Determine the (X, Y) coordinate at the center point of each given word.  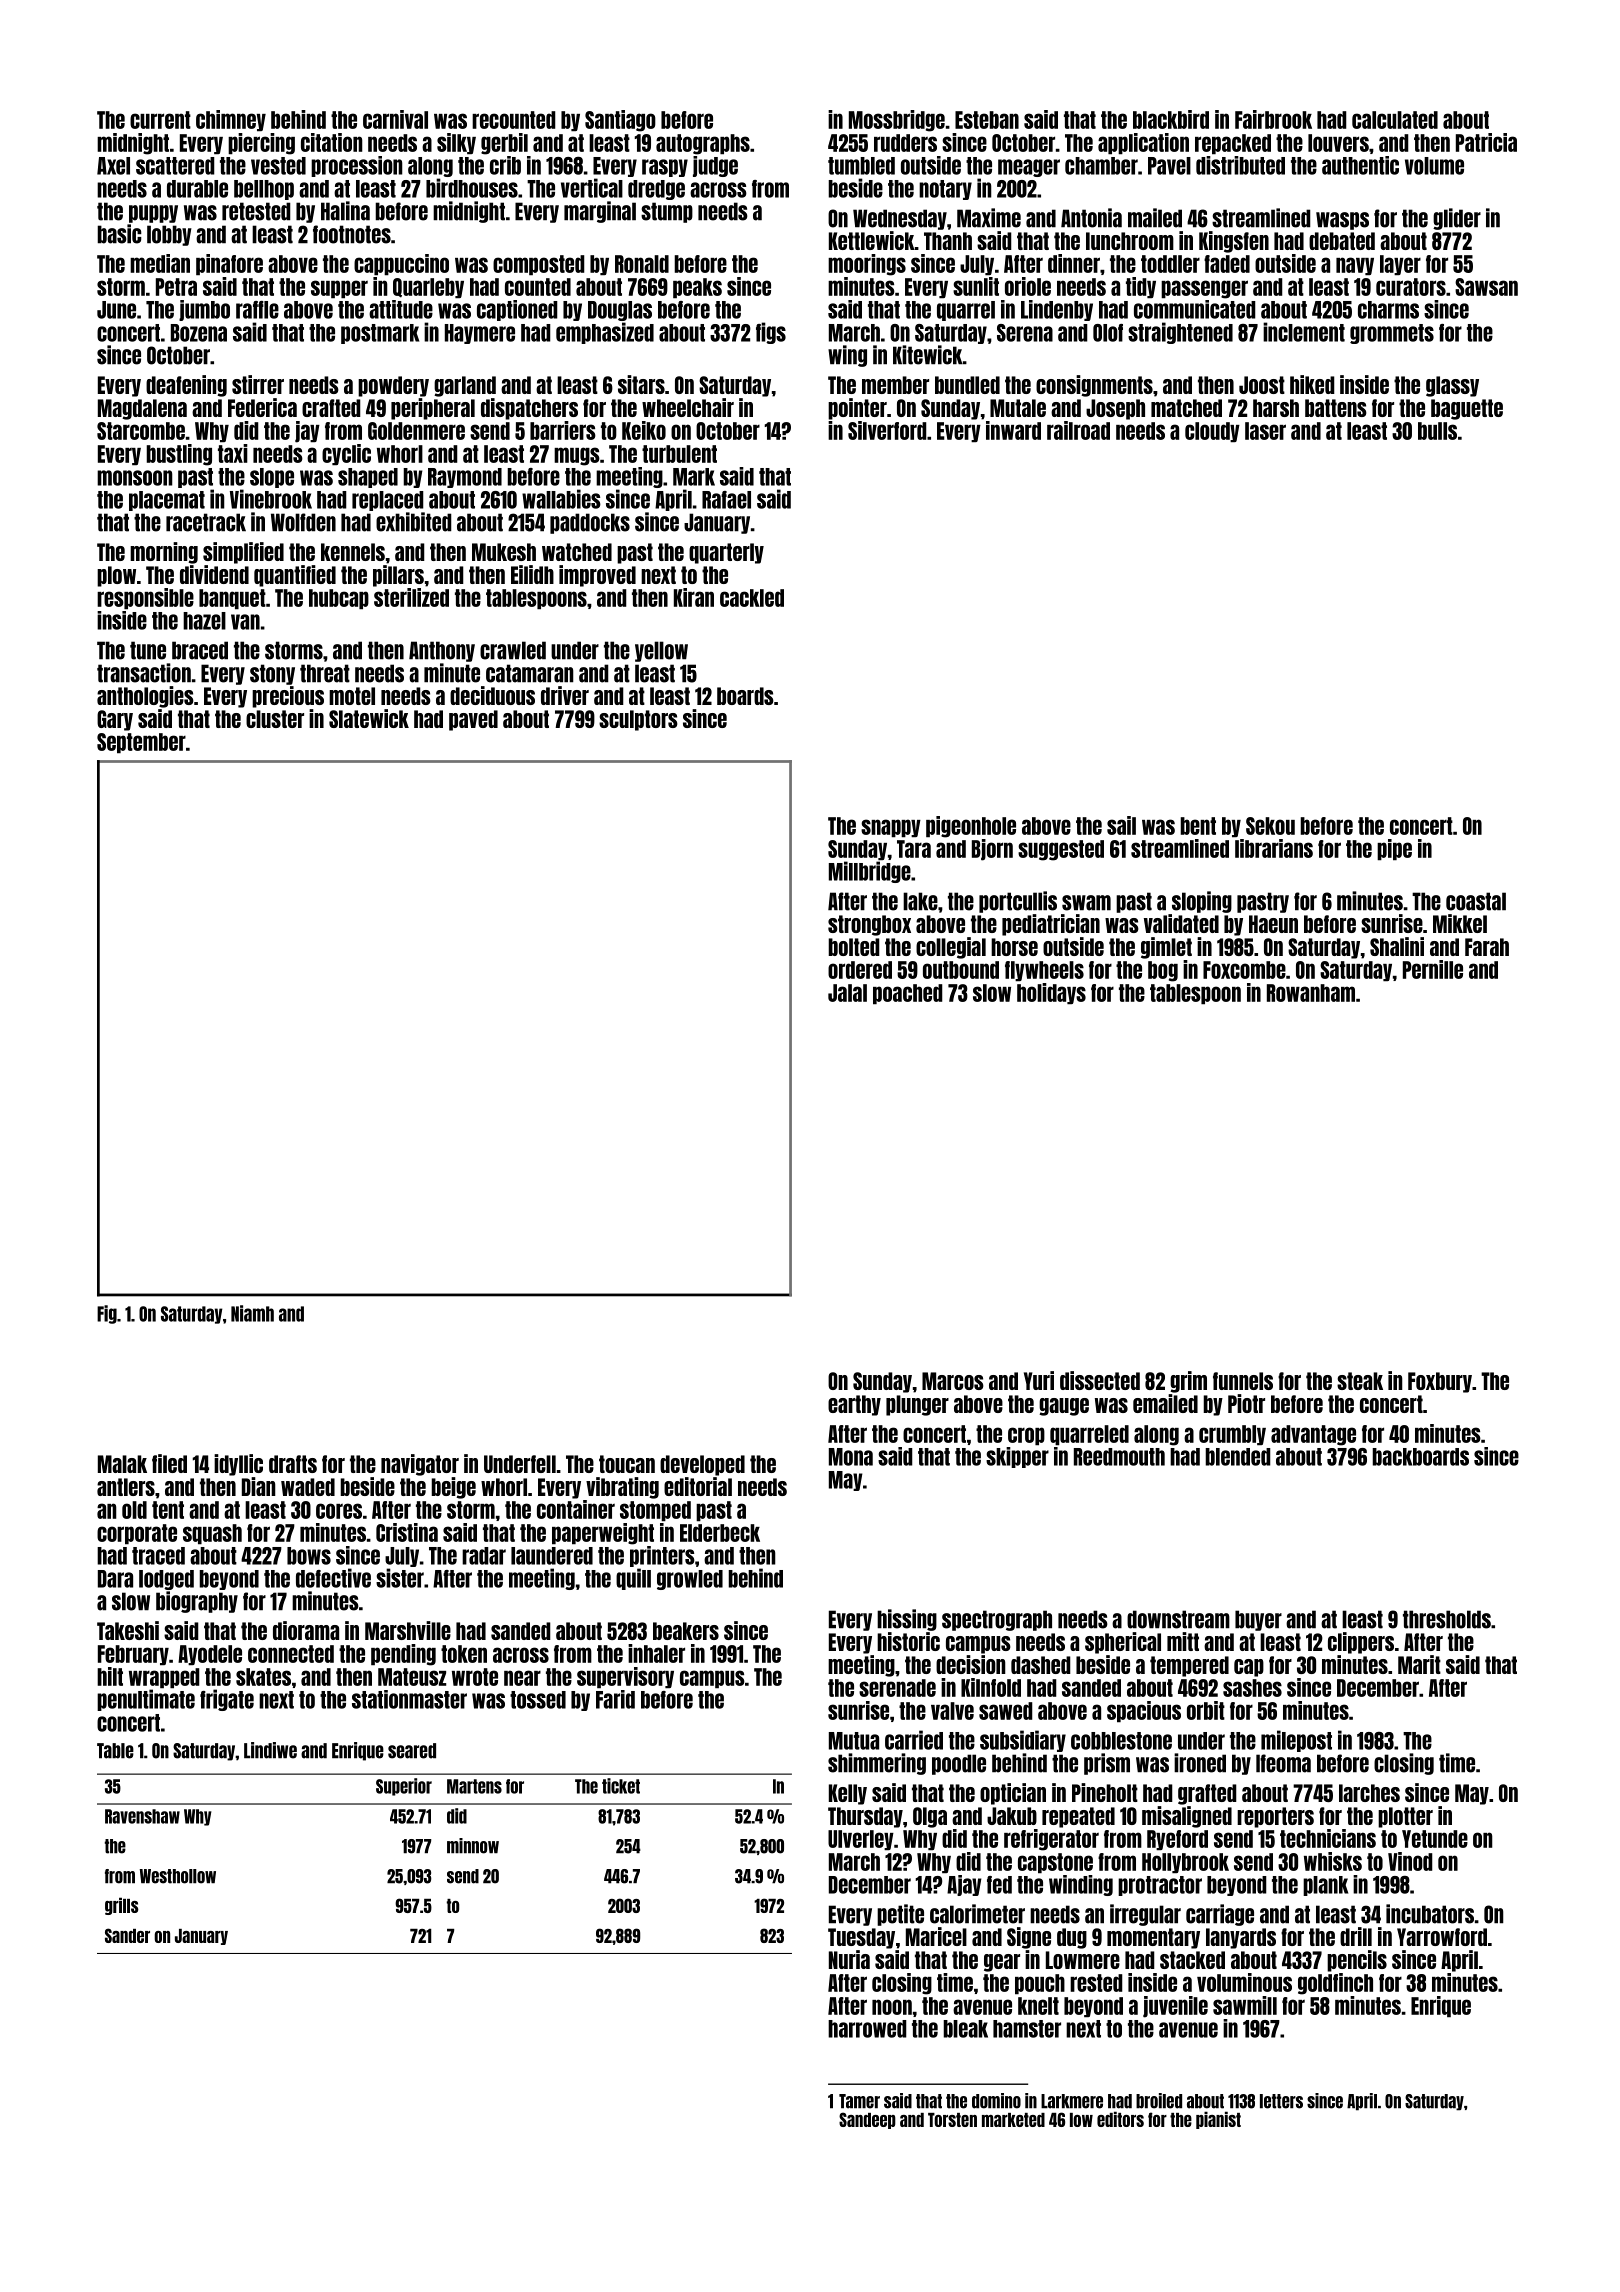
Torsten (952, 2120)
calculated (1395, 120)
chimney (231, 121)
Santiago (620, 121)
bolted (854, 947)
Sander (127, 1935)
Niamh (252, 1313)
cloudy (1212, 432)
